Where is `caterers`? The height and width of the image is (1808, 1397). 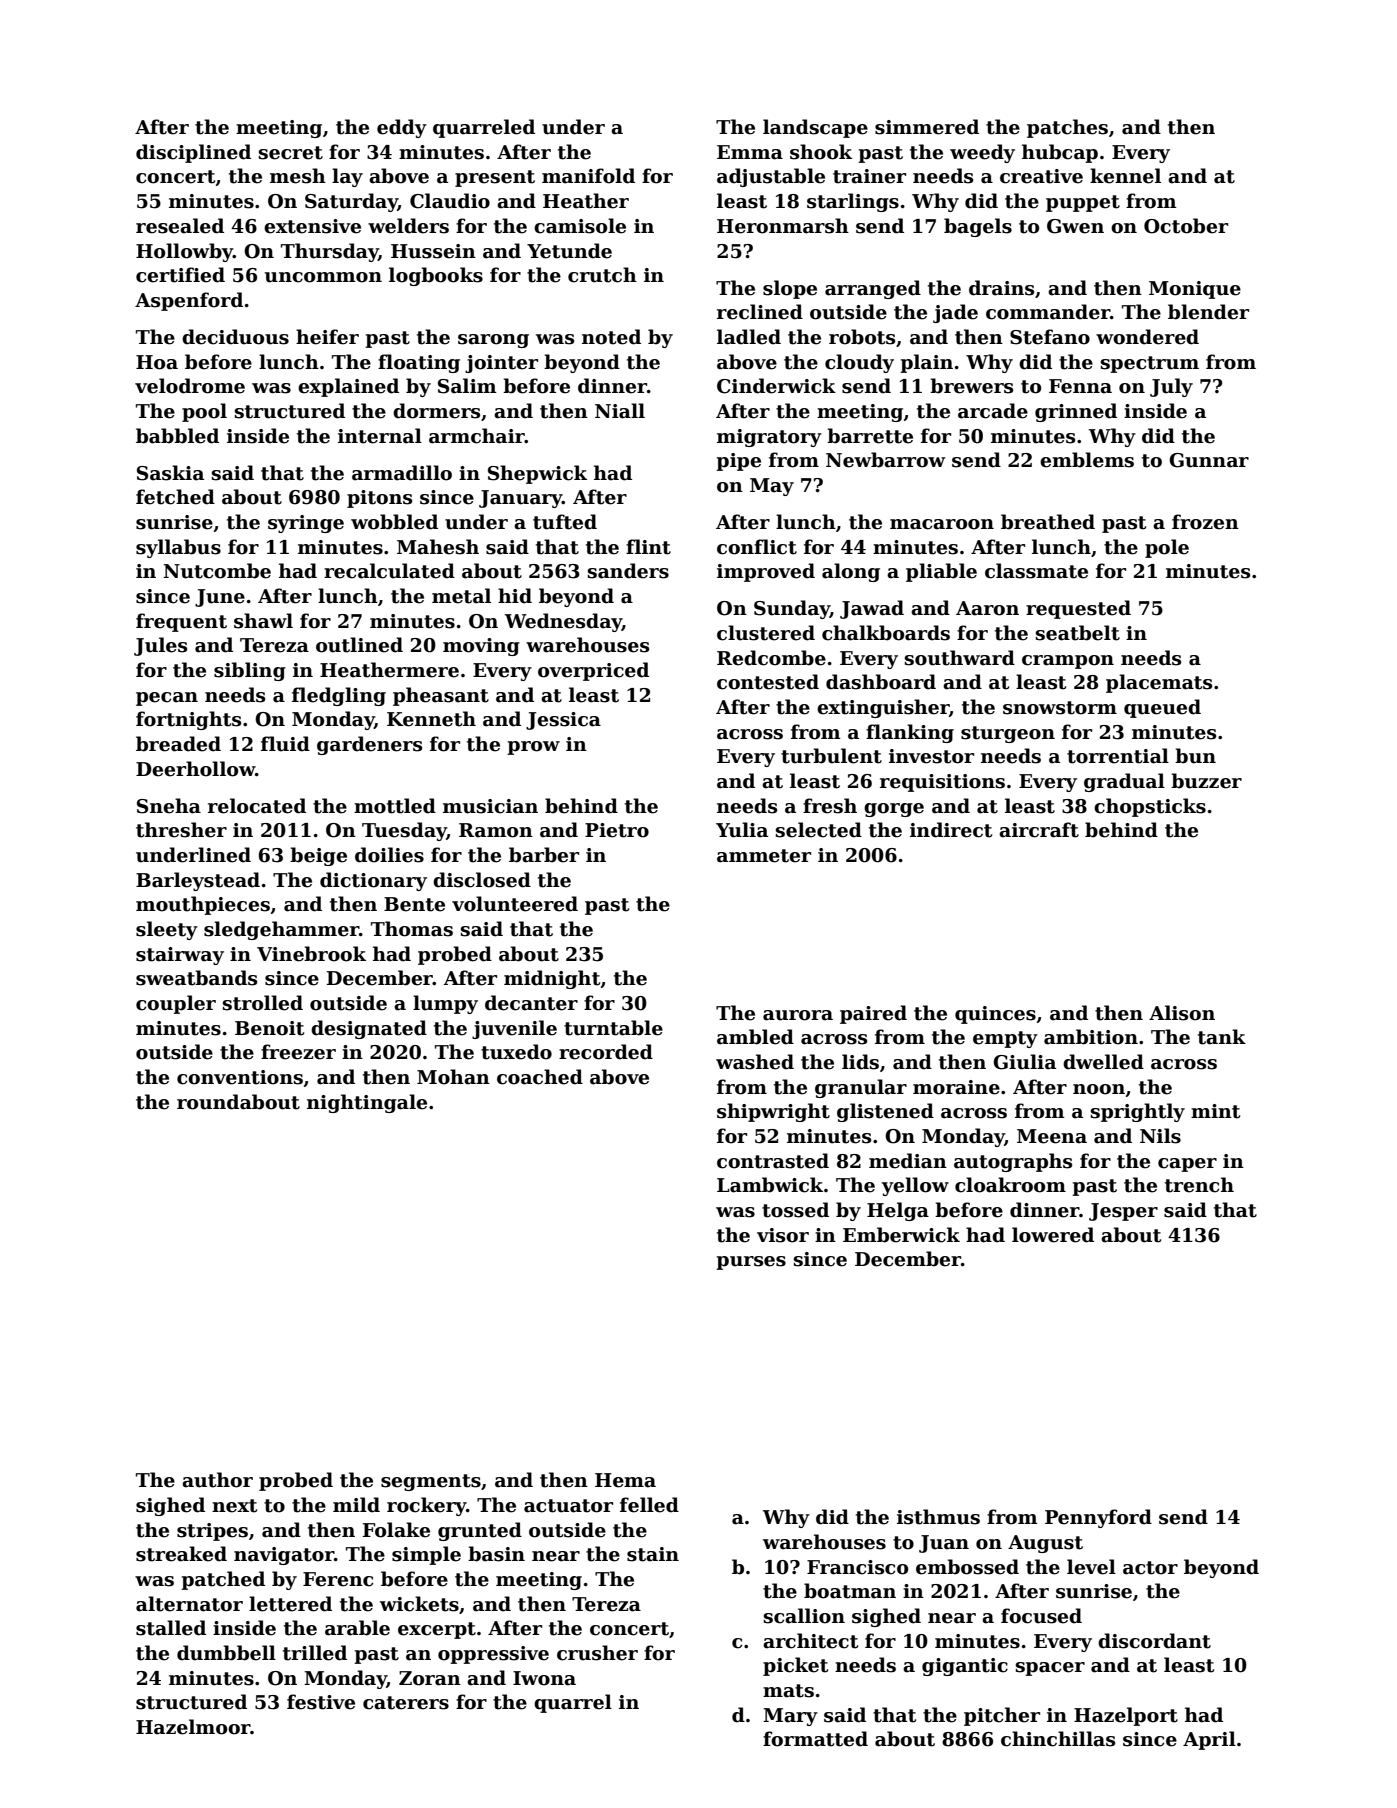
caterers is located at coordinates (406, 1703).
